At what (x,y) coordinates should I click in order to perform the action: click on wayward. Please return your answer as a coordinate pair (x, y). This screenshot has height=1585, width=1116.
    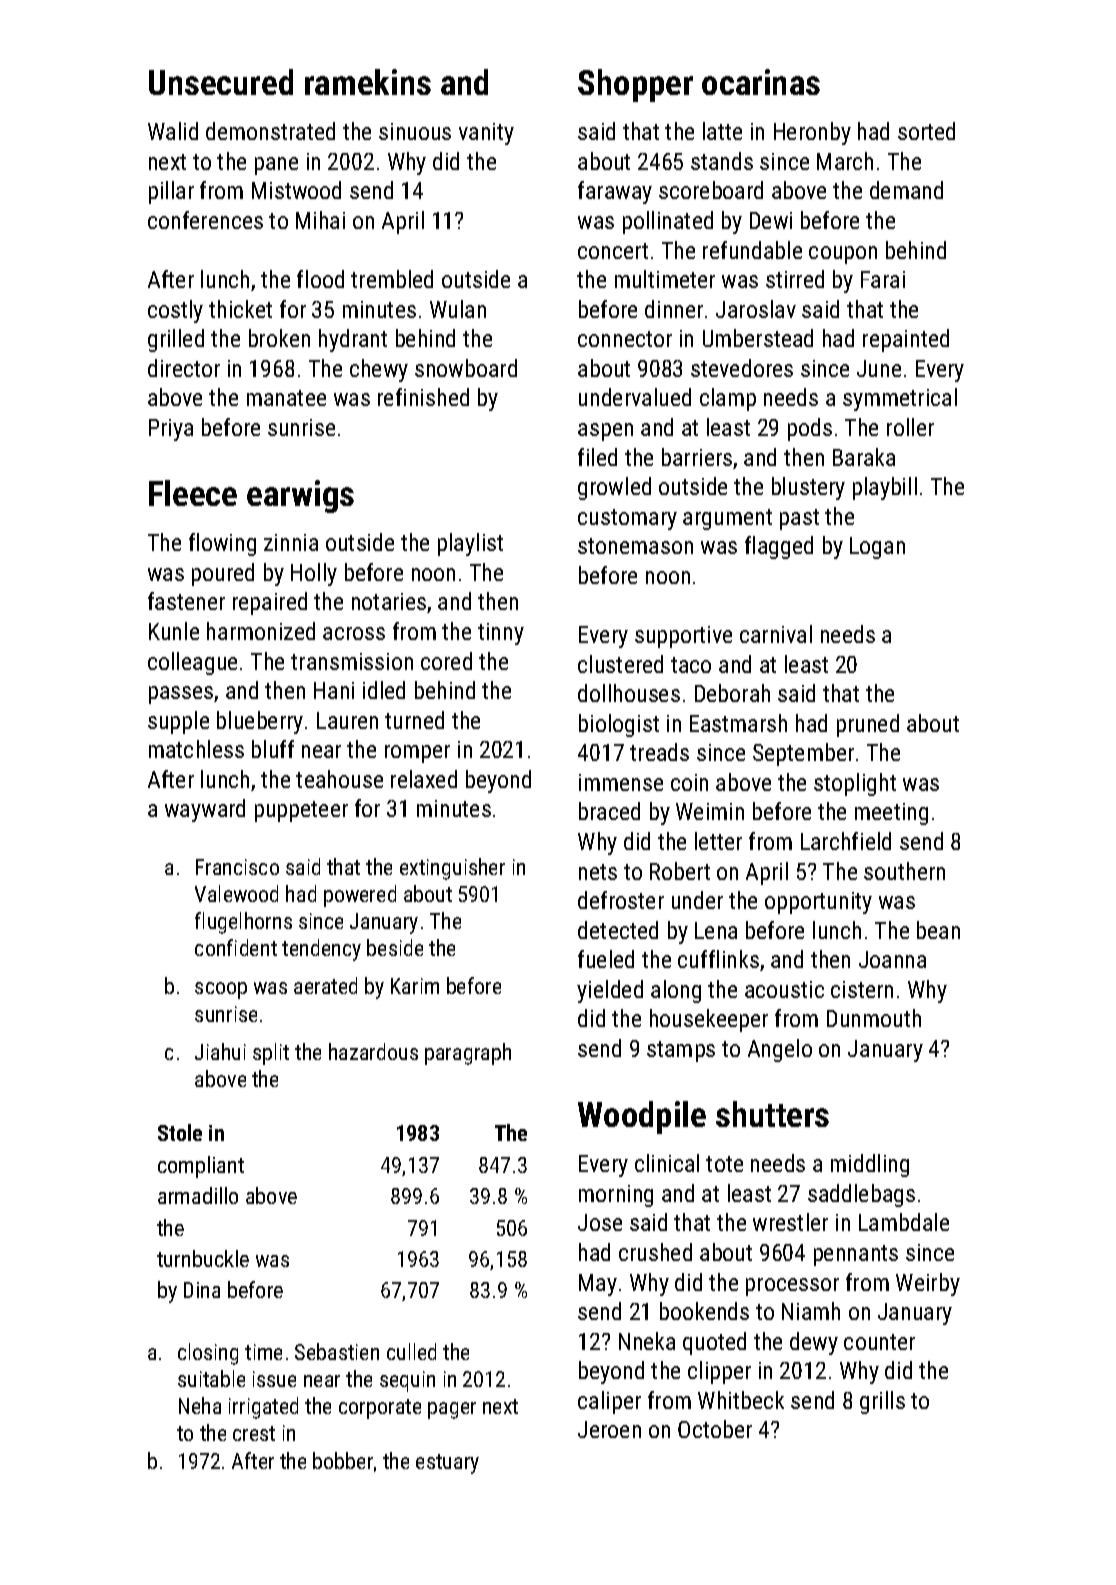
    Looking at the image, I should click on (205, 810).
